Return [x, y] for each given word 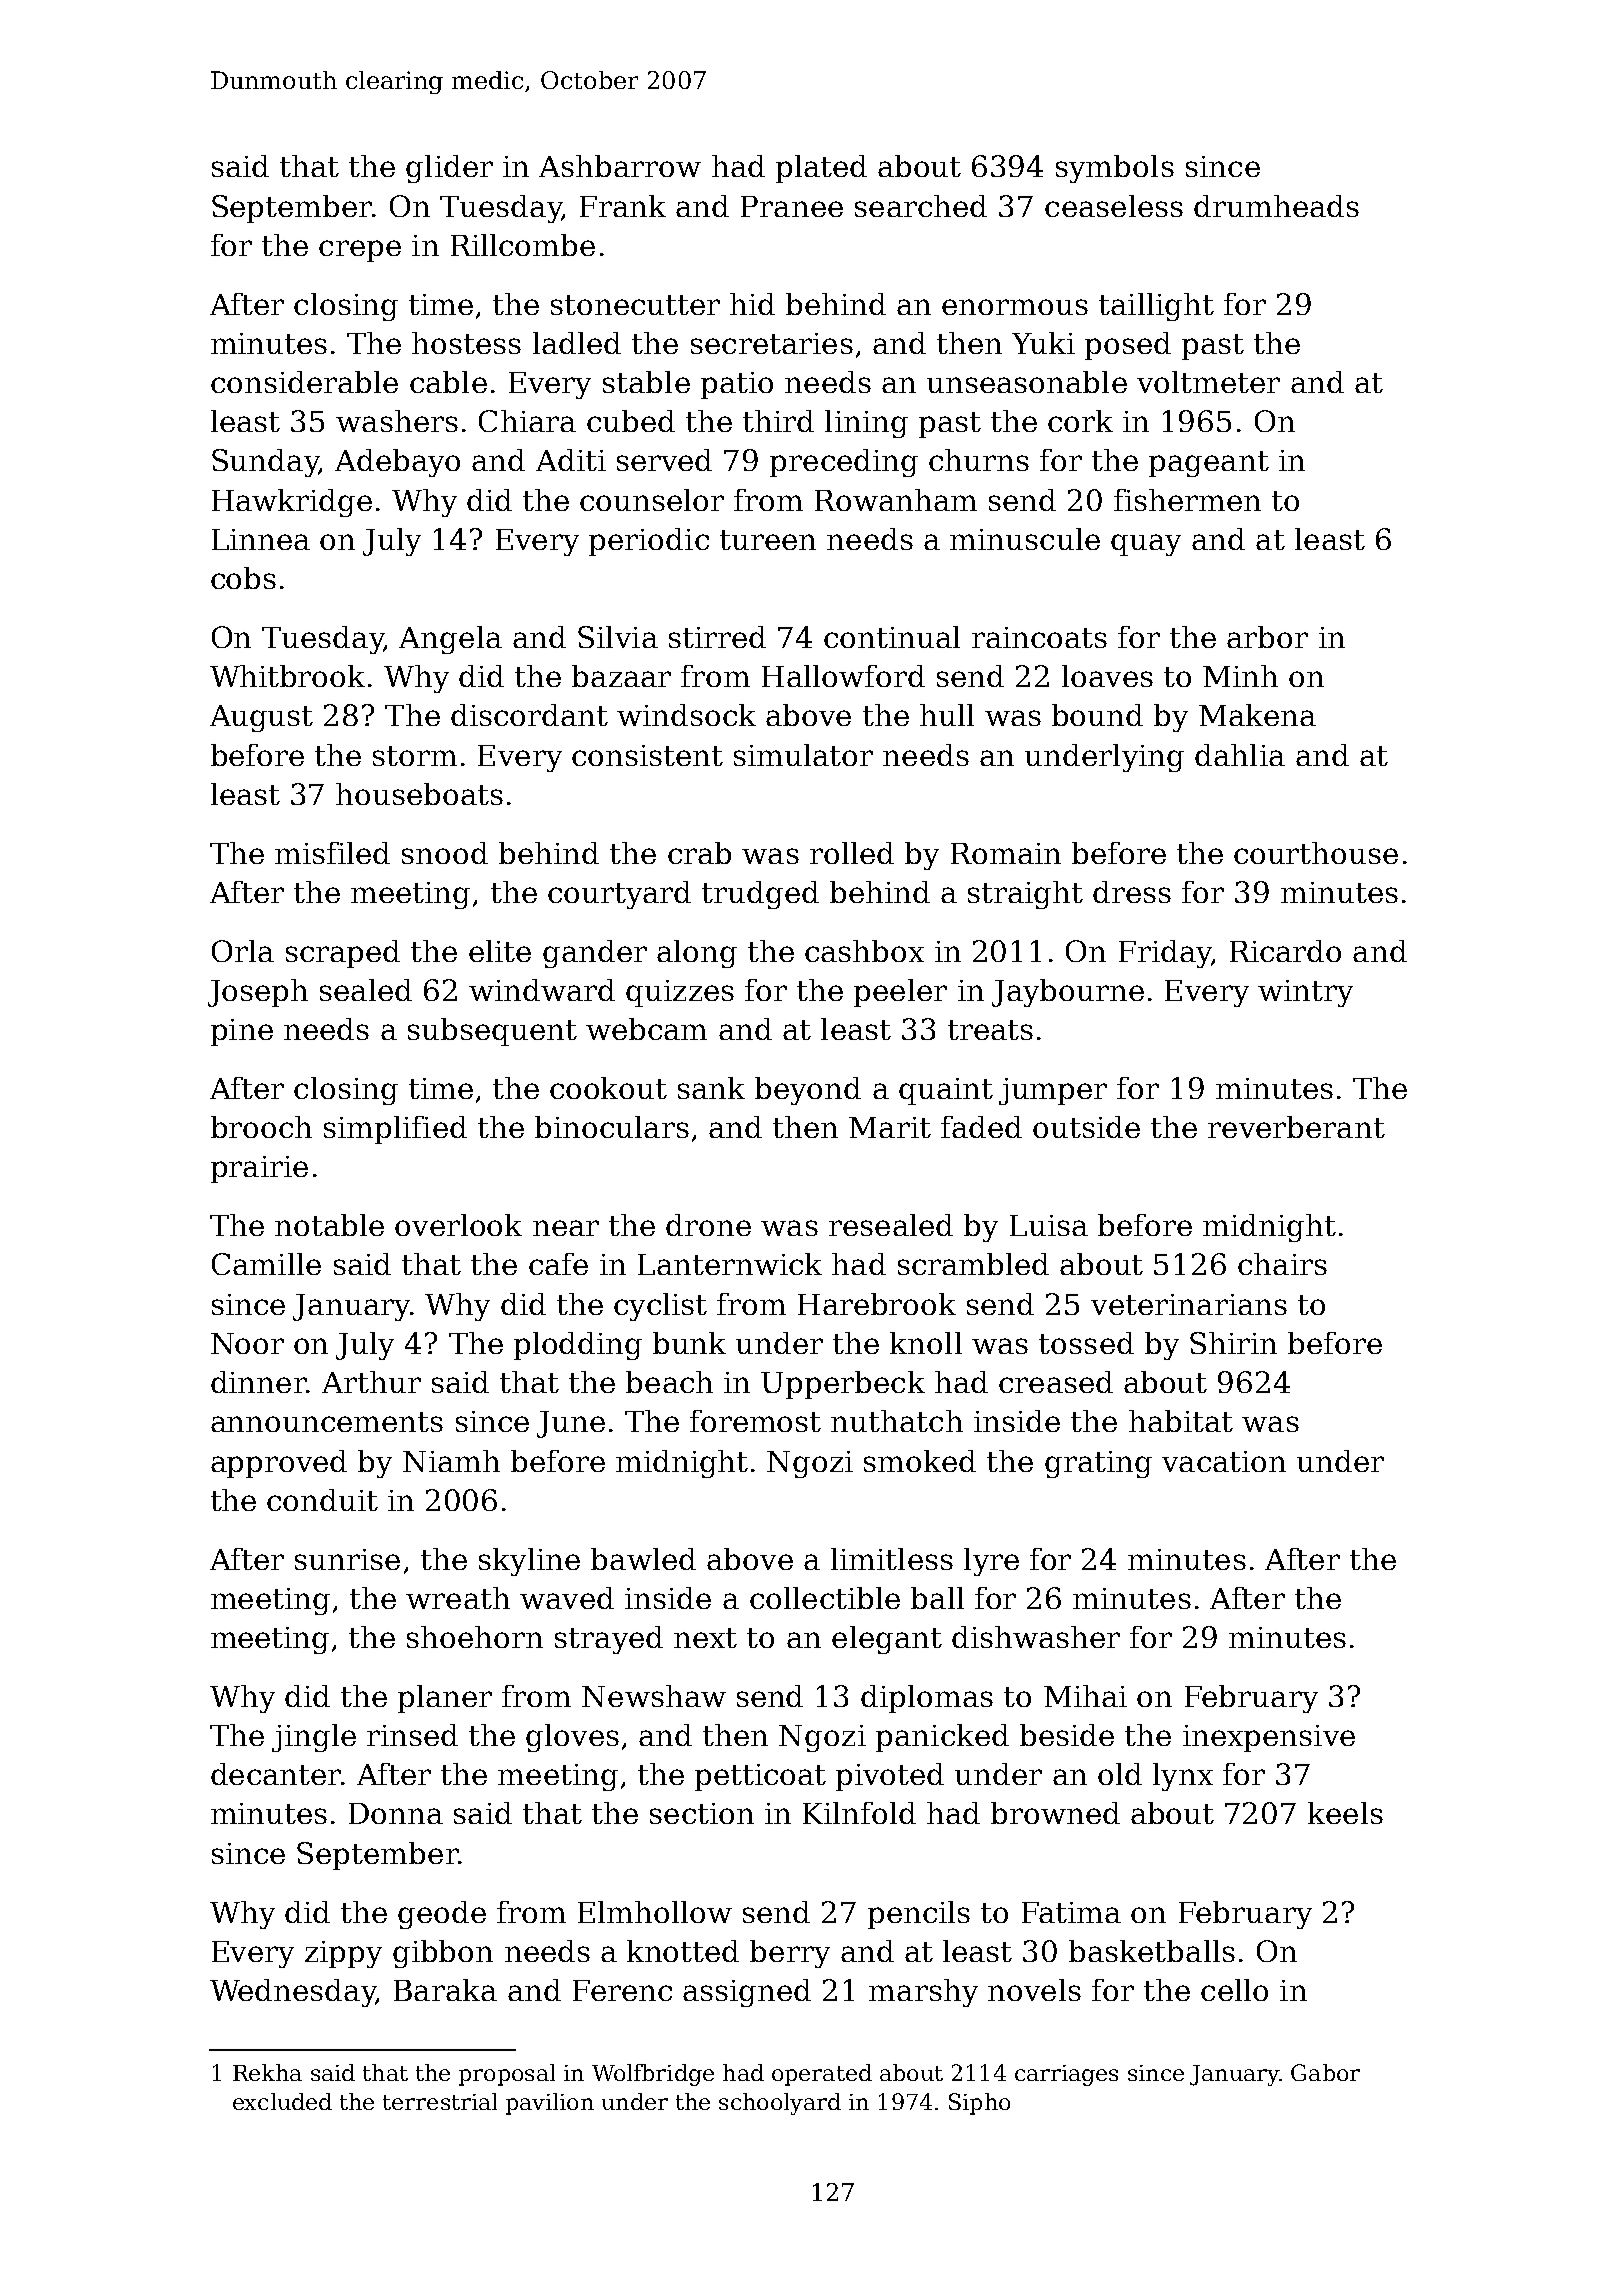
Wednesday [293, 1993]
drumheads [1276, 206]
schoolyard [780, 2104]
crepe [360, 251]
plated [821, 169]
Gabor [1325, 2072]
